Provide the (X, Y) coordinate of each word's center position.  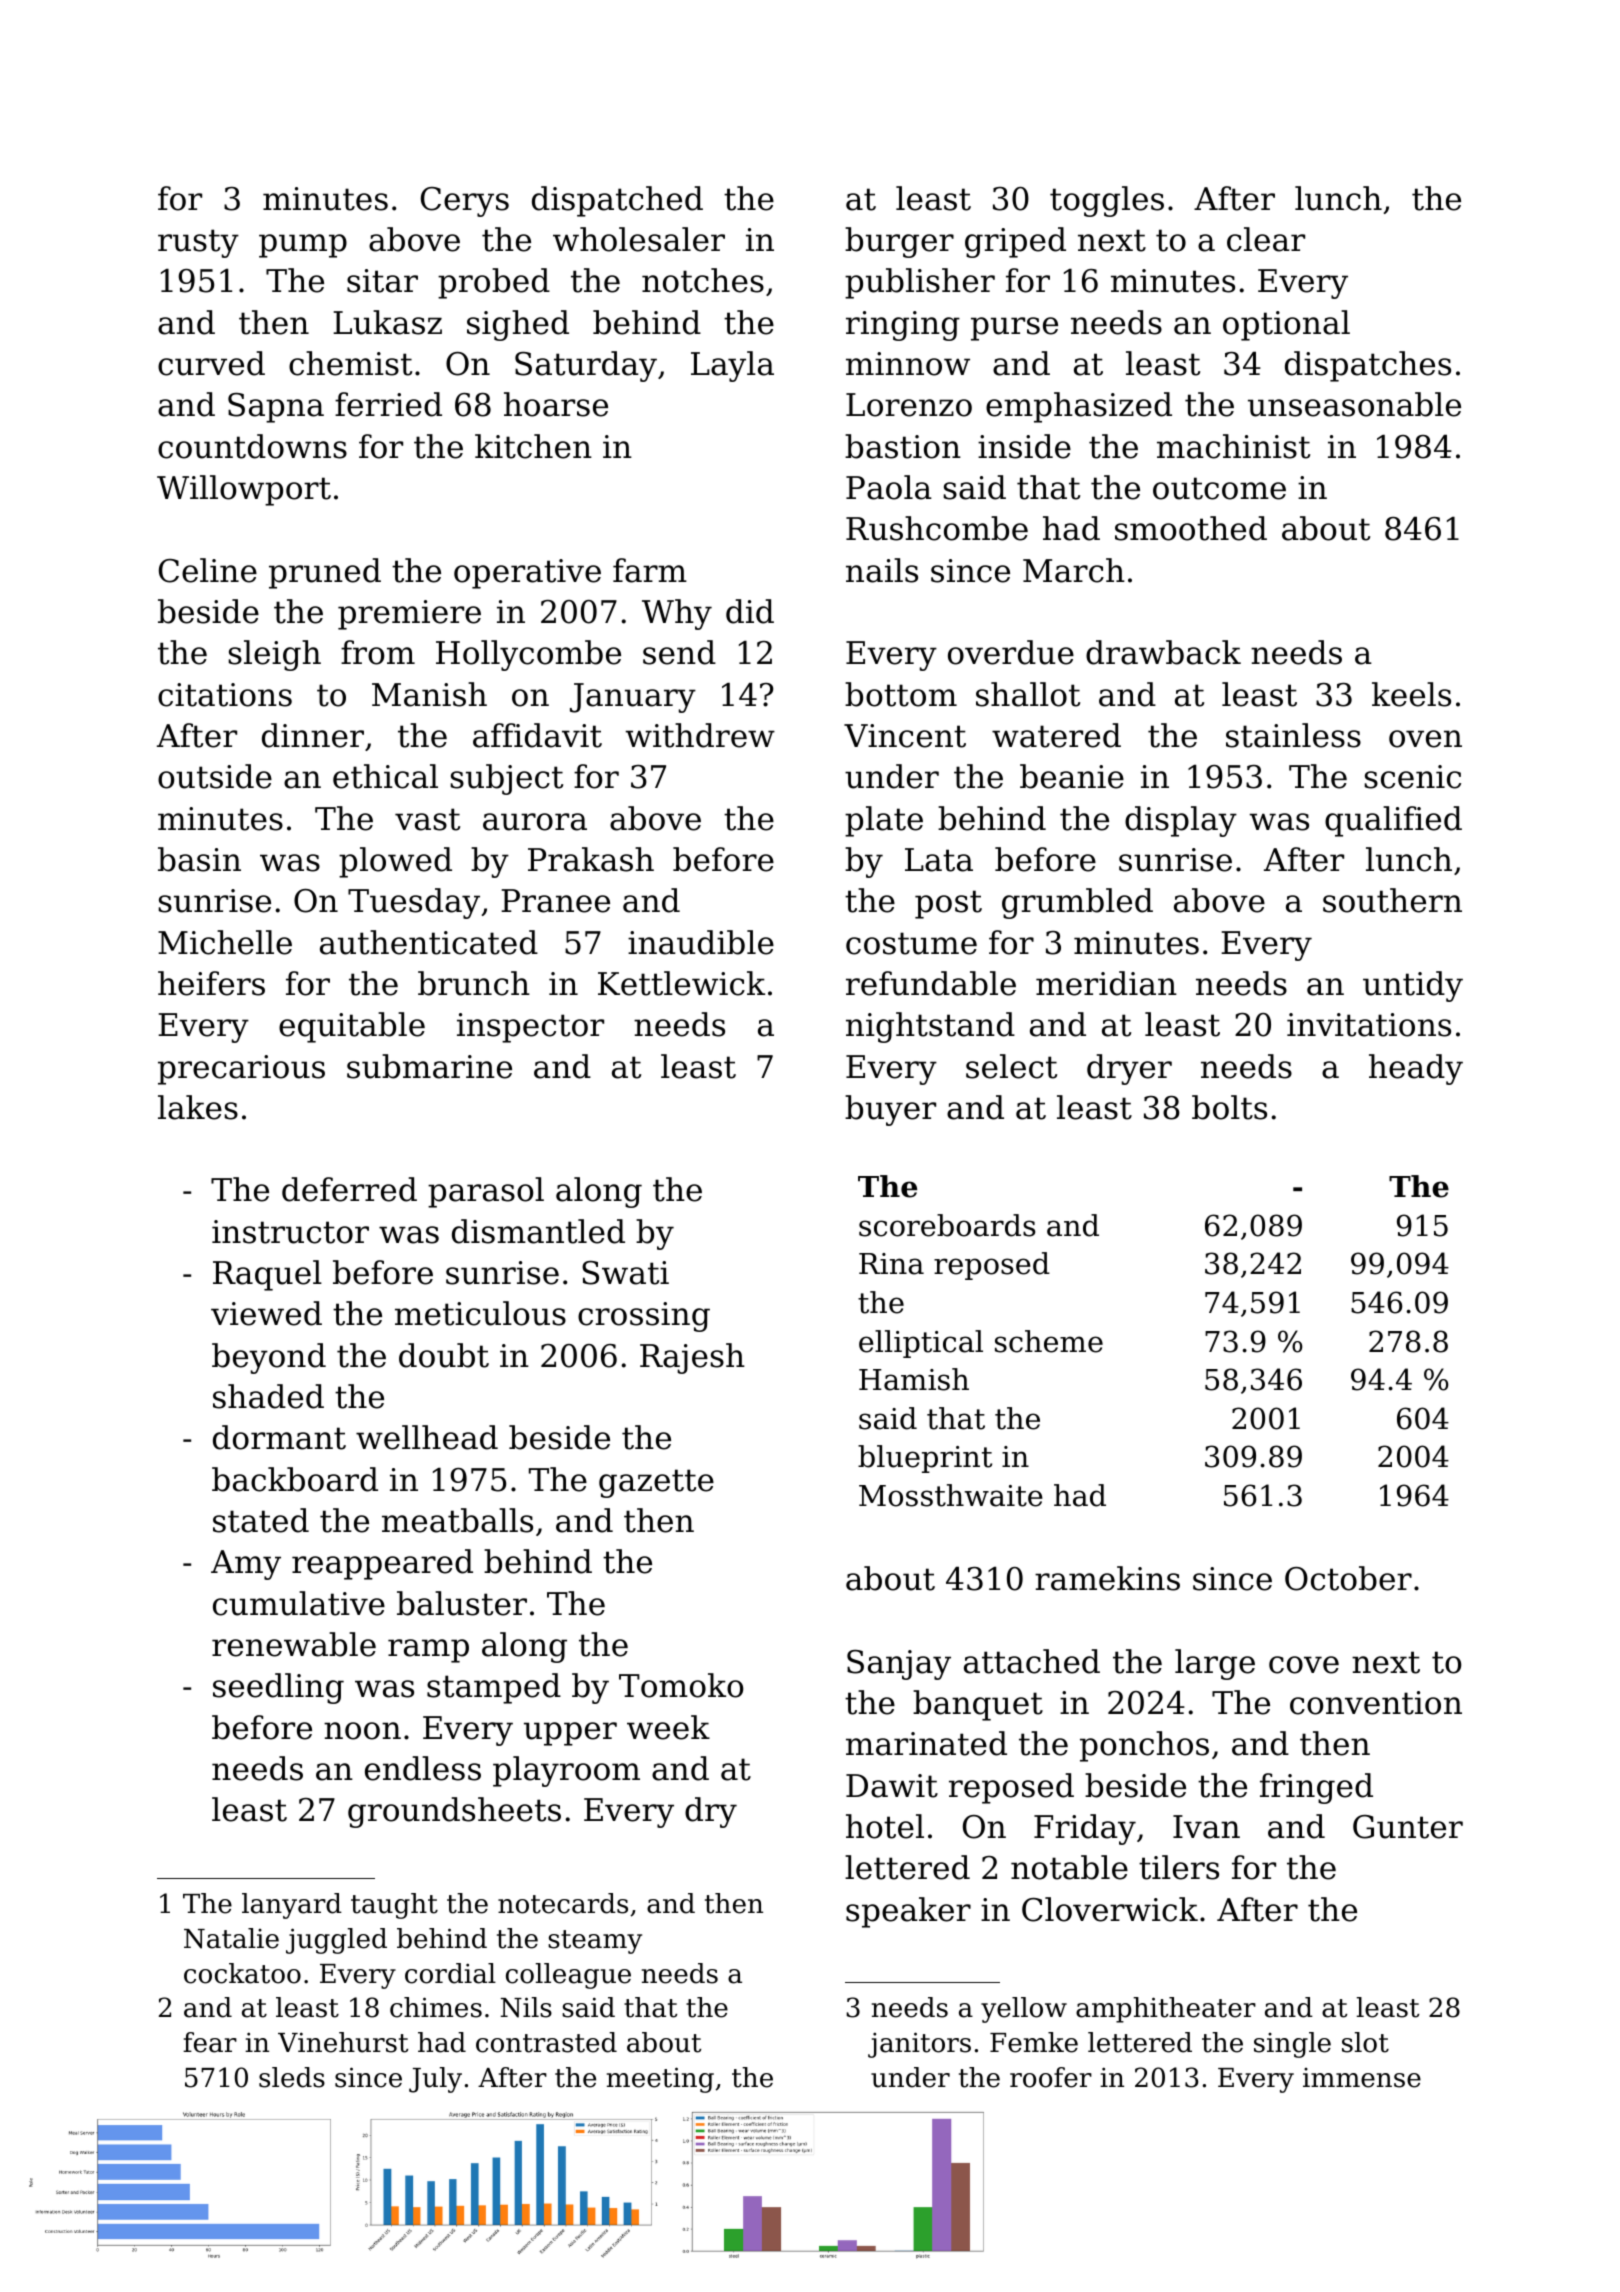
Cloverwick (1110, 1909)
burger (899, 242)
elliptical (921, 1344)
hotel (885, 1826)
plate (884, 821)
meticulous (480, 1313)
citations (225, 695)
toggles (1107, 201)
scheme (1049, 1341)
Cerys (465, 202)
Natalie (231, 1938)
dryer (1129, 1069)
